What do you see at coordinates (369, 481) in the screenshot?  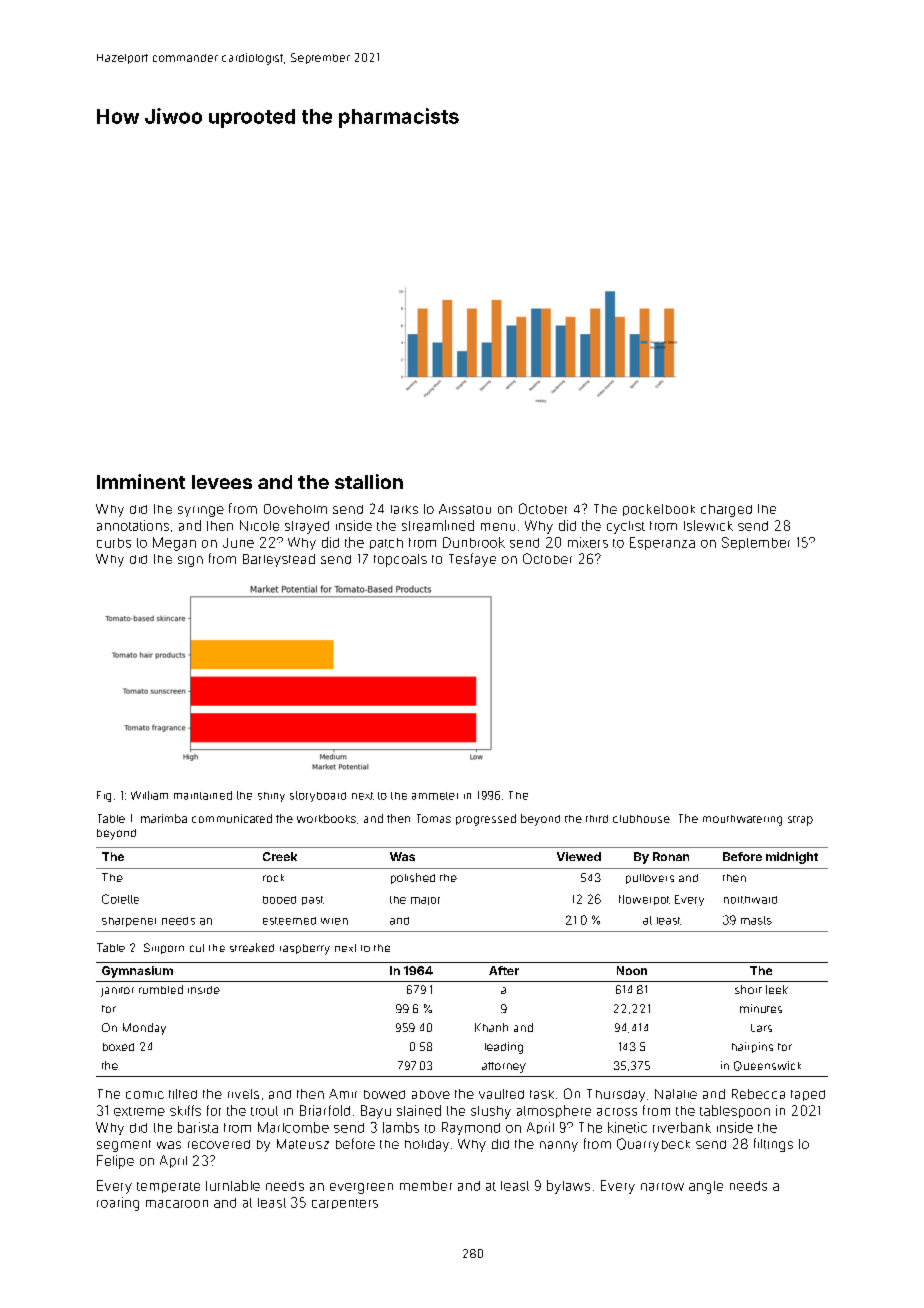 I see `stallion` at bounding box center [369, 481].
